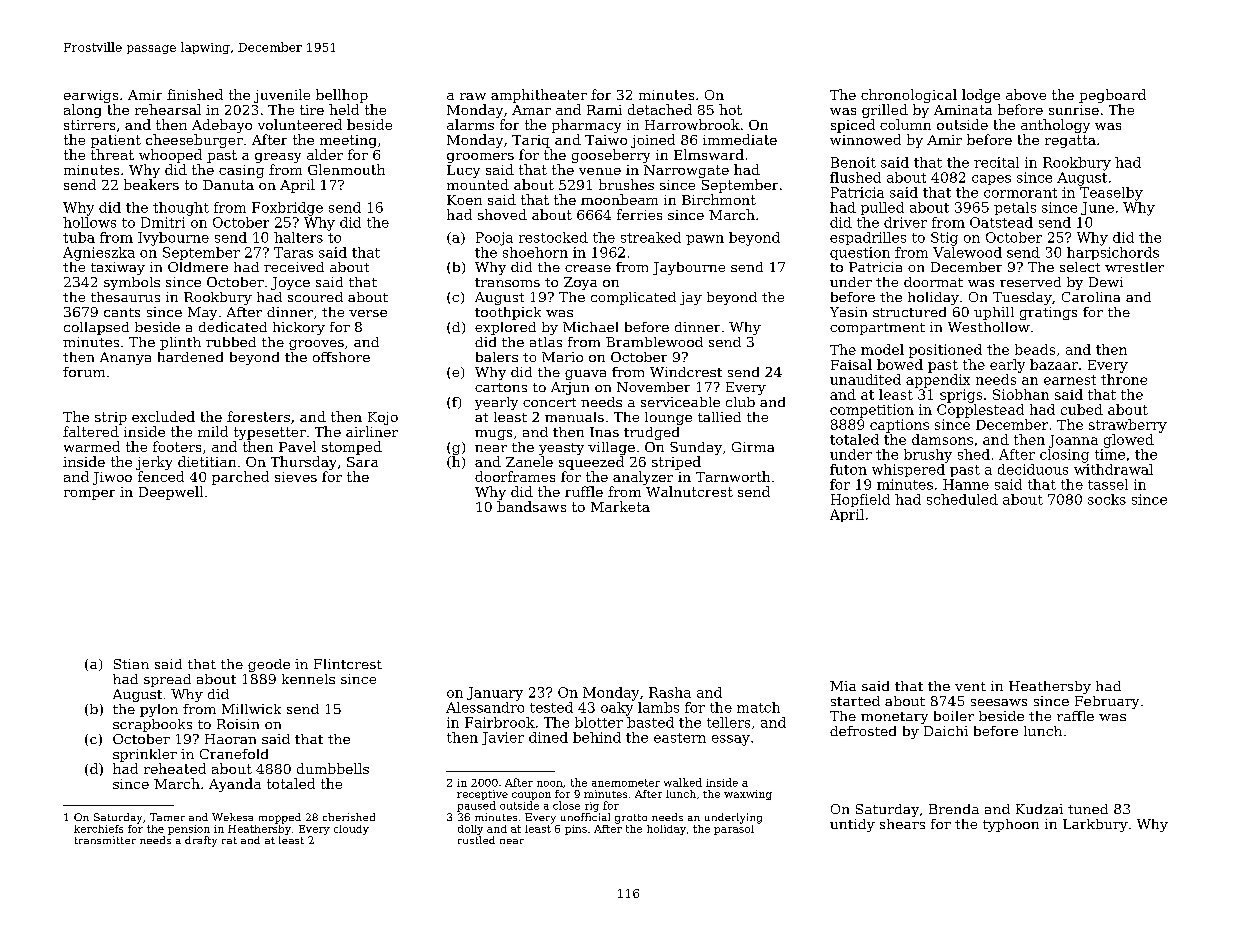 This screenshot has height=952, width=1233. What do you see at coordinates (241, 171) in the screenshot?
I see `casing` at bounding box center [241, 171].
